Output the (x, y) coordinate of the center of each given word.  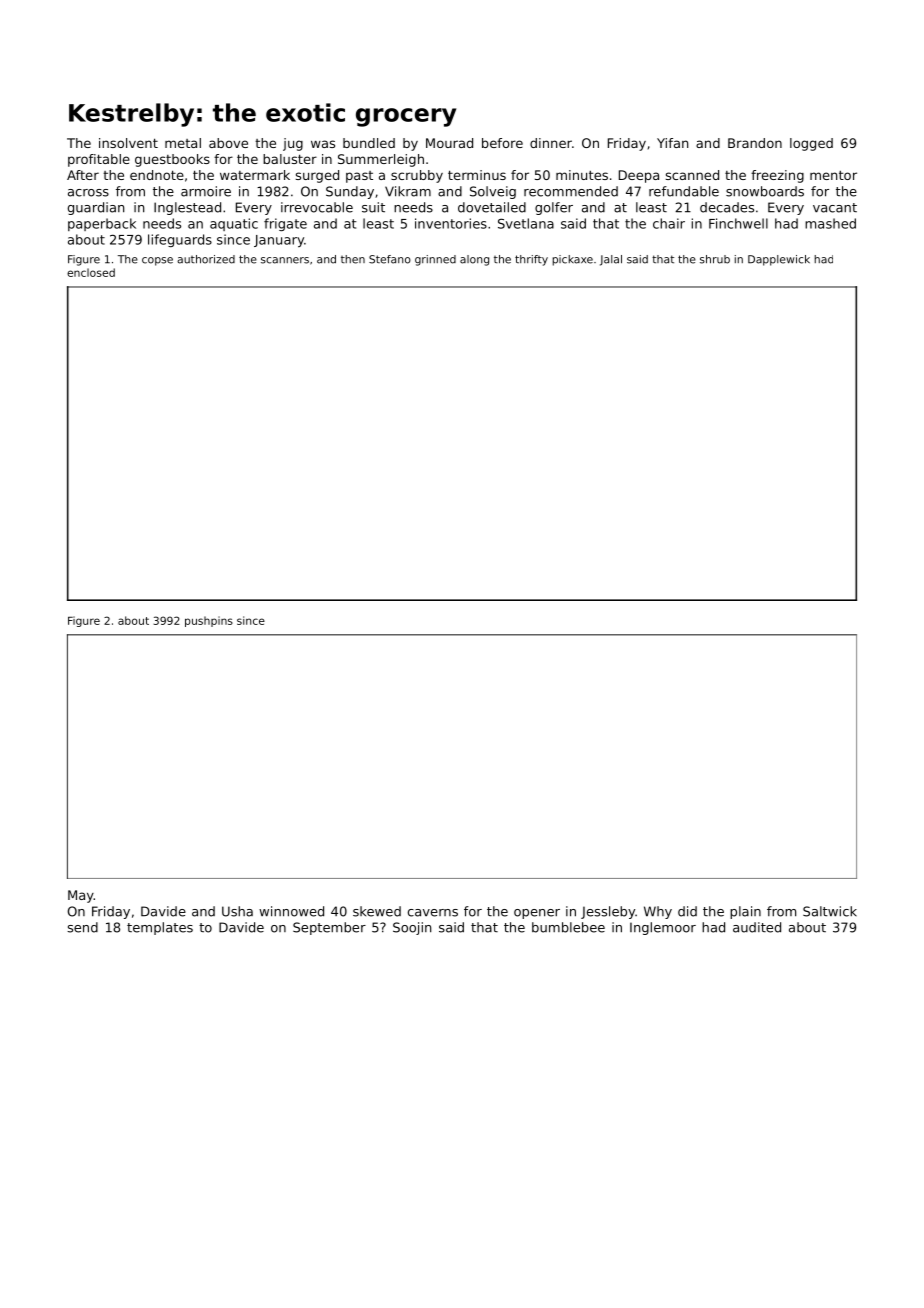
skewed (377, 911)
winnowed (291, 911)
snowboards (765, 191)
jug (293, 144)
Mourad (449, 143)
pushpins (209, 621)
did (687, 911)
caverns (433, 913)
